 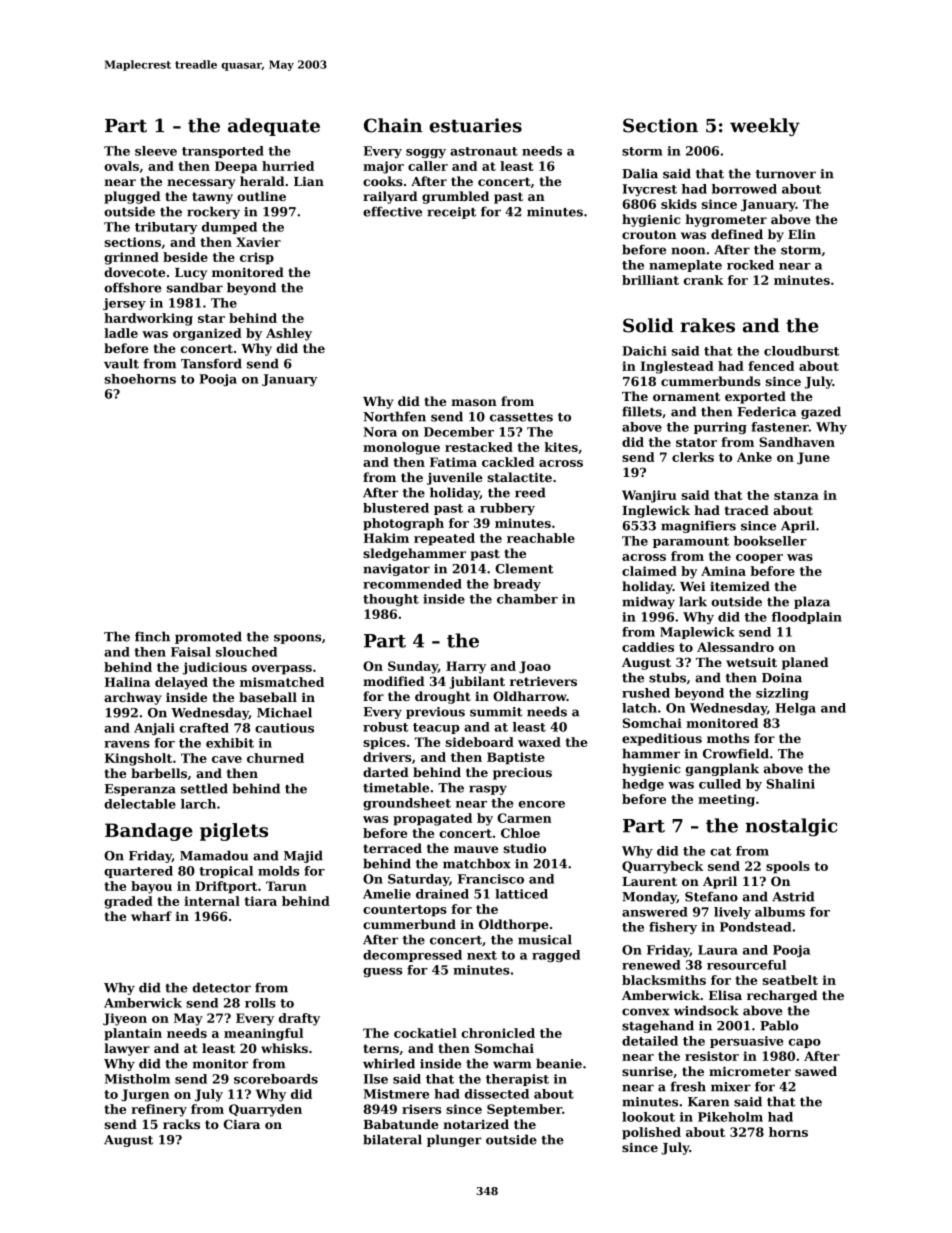 I want to click on weekly, so click(x=765, y=127).
